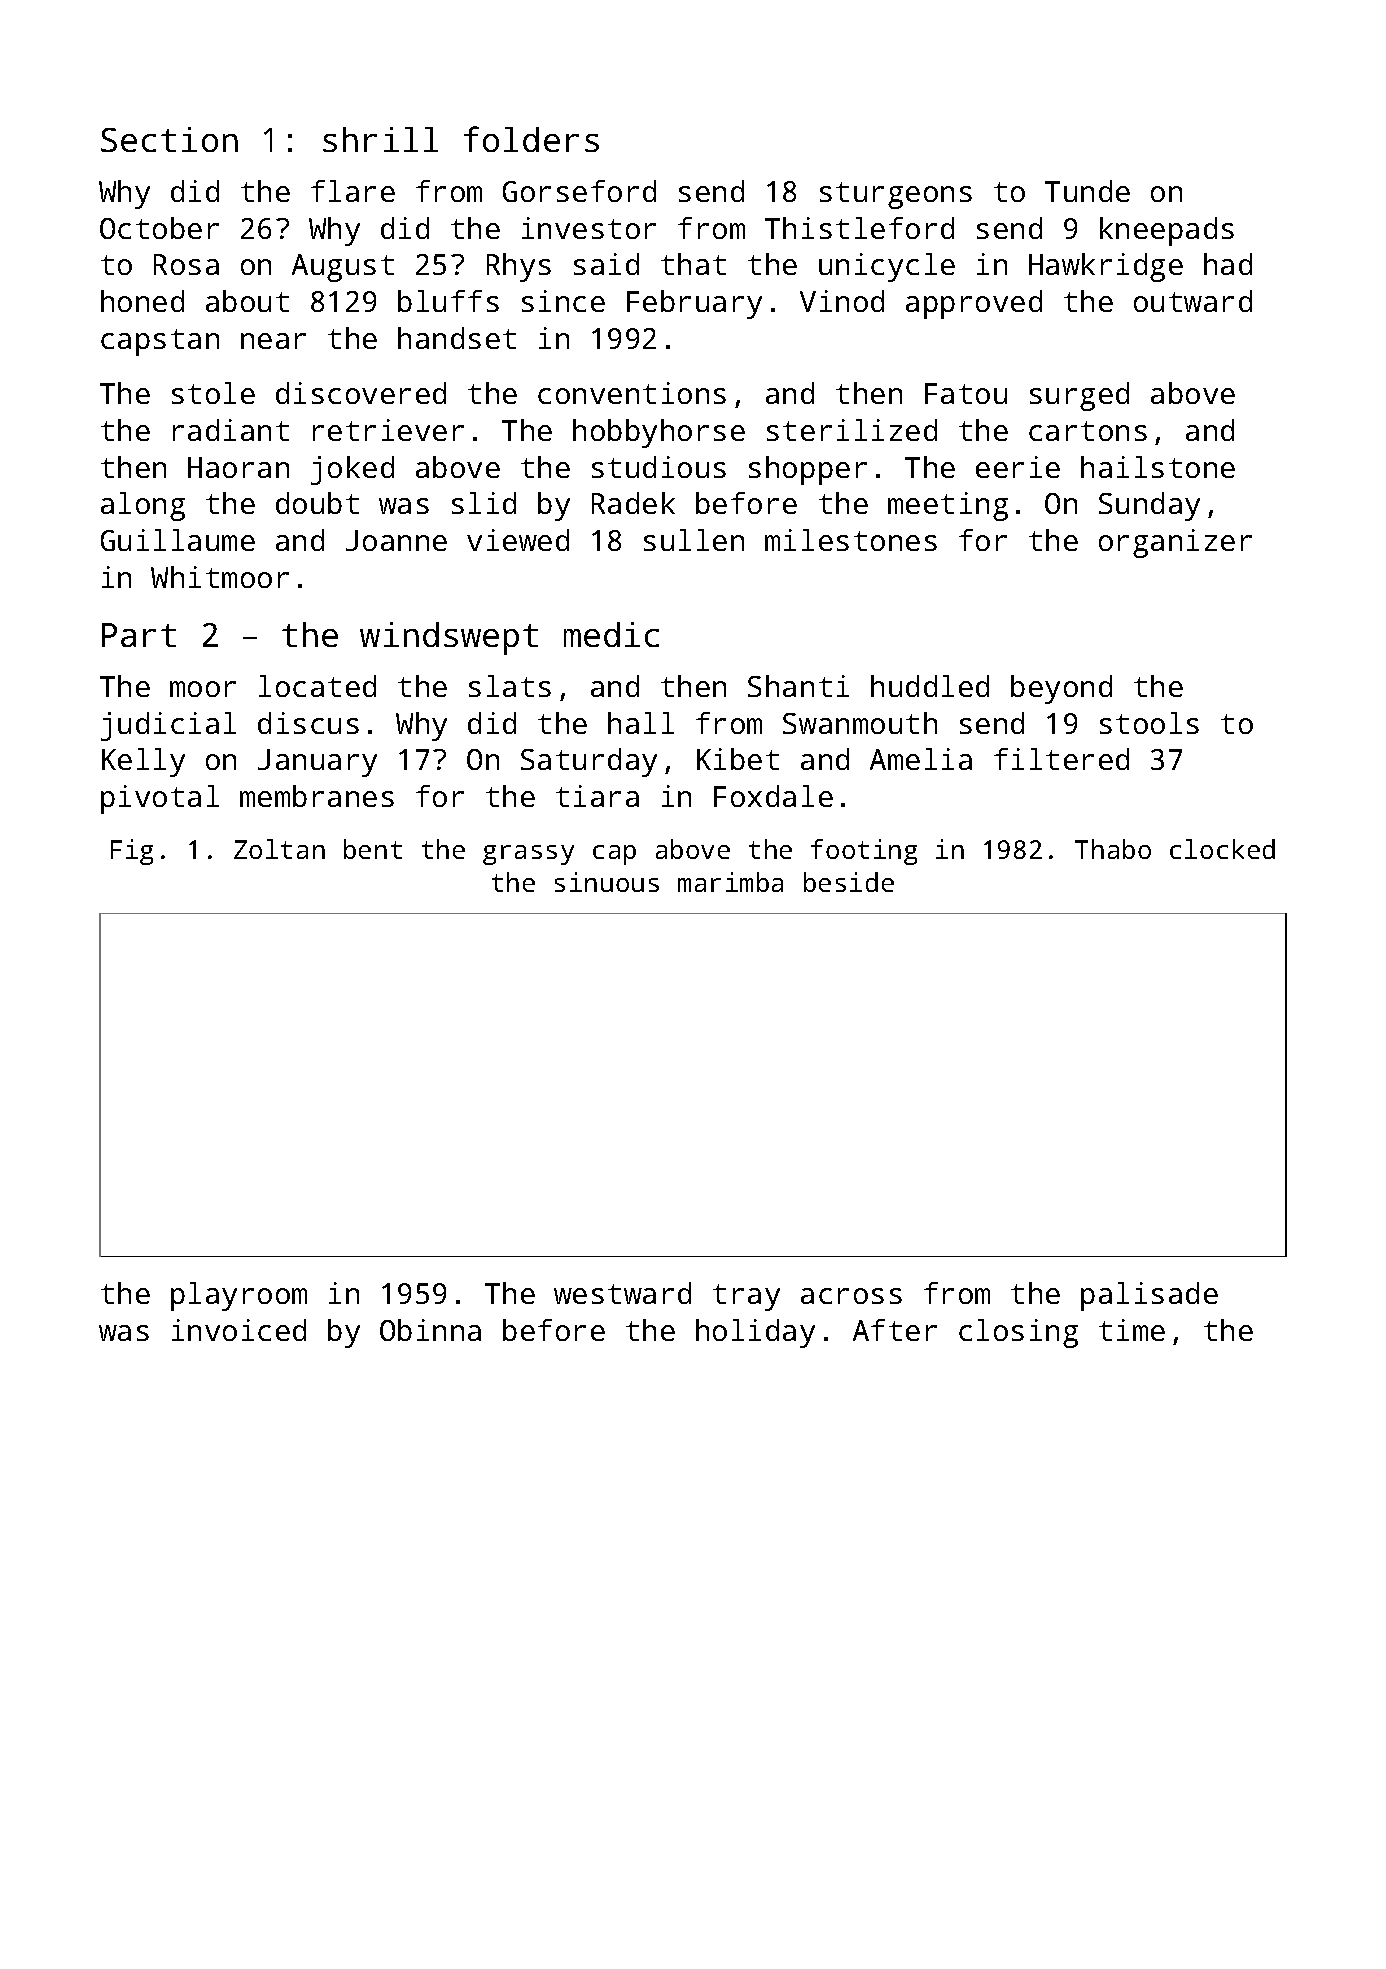 This document has height=1969, width=1386. Describe the element at coordinates (1175, 543) in the document. I see `organizer` at that location.
